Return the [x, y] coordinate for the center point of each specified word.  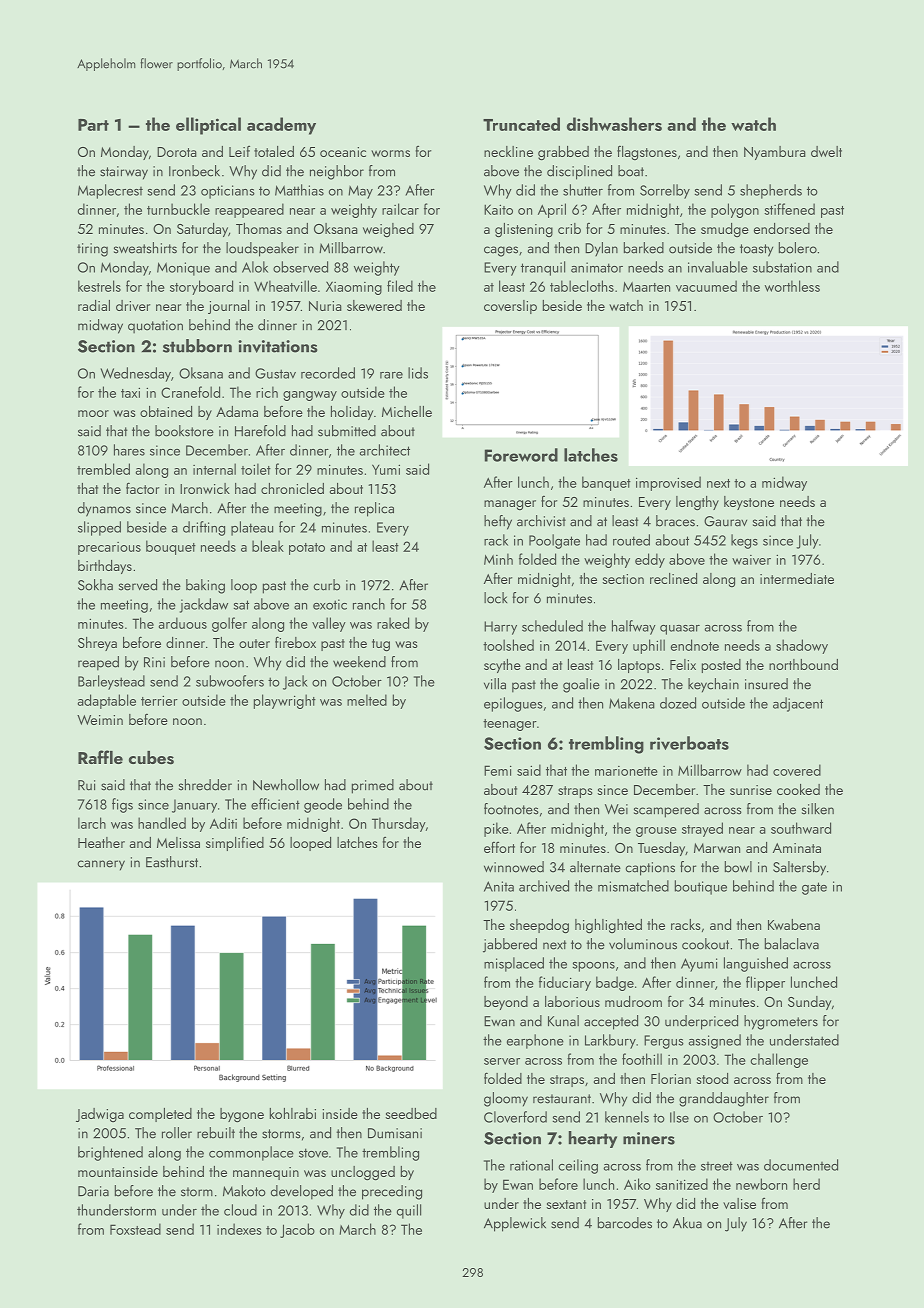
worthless [792, 286]
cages [501, 251]
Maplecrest [110, 191]
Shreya [97, 644]
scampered [666, 810]
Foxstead [135, 1229]
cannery [101, 865]
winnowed [514, 867]
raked [393, 623]
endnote [695, 645]
